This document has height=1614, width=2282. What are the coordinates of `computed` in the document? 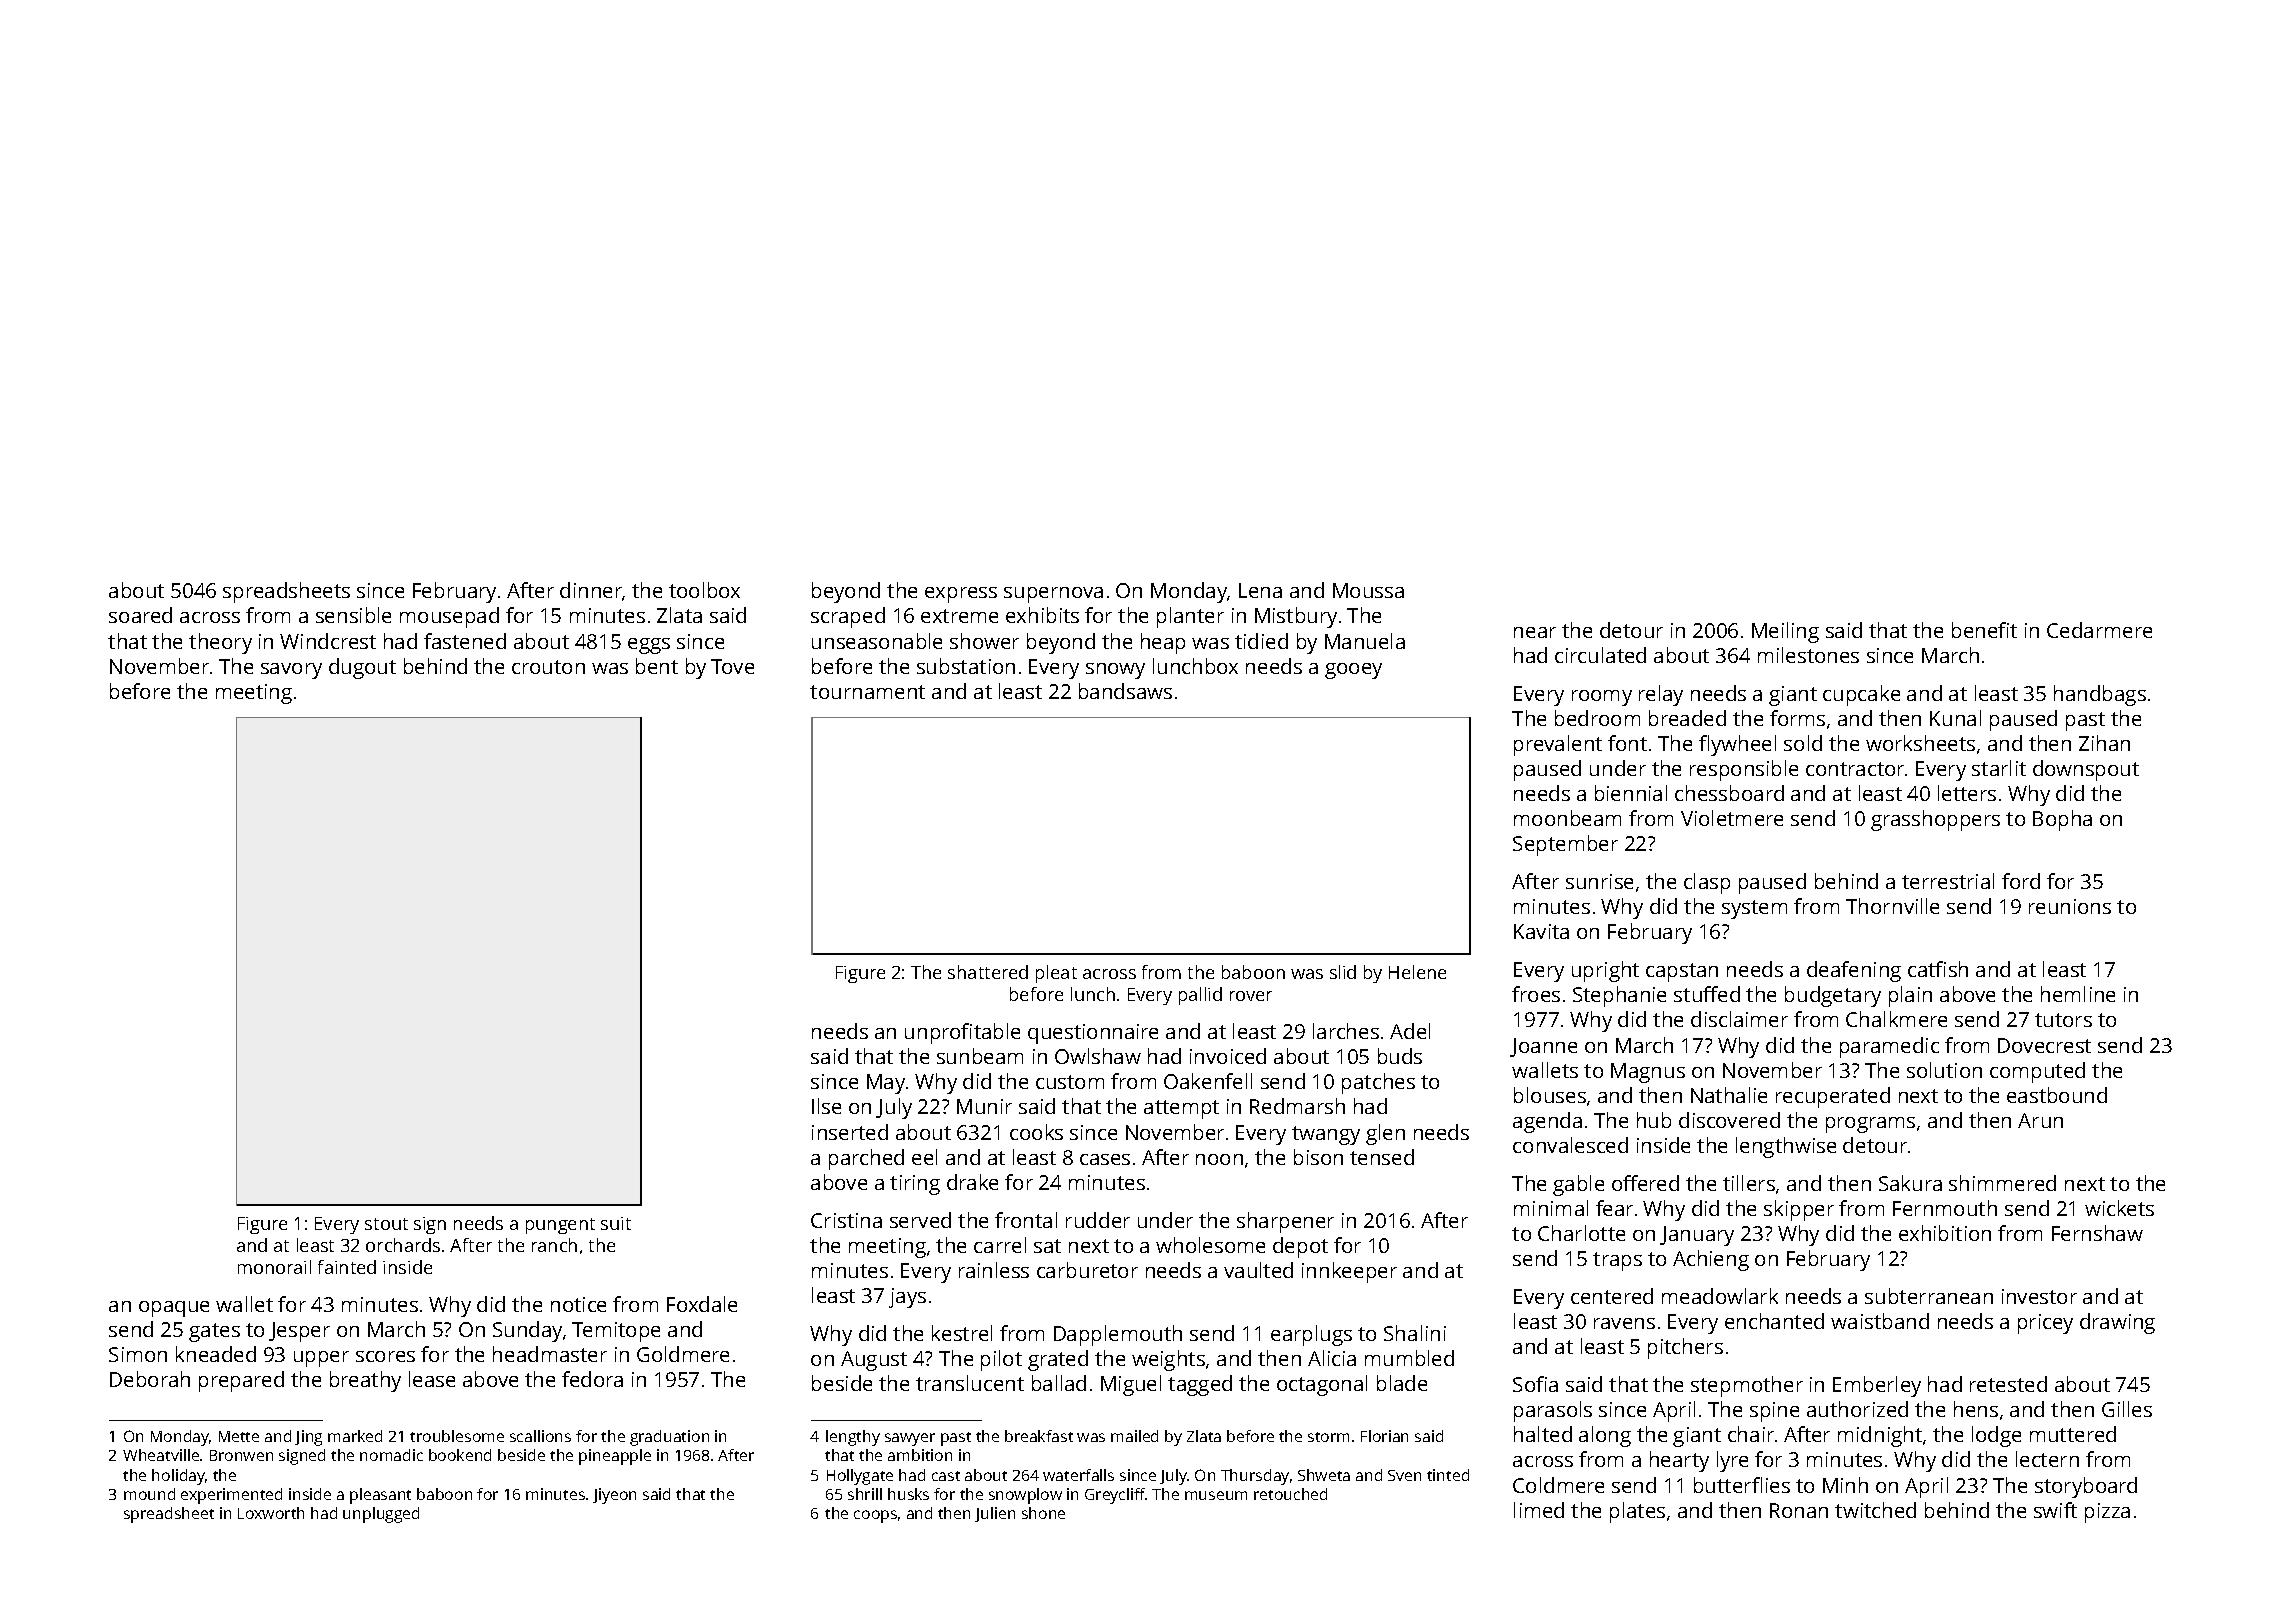 It's located at (2037, 1072).
